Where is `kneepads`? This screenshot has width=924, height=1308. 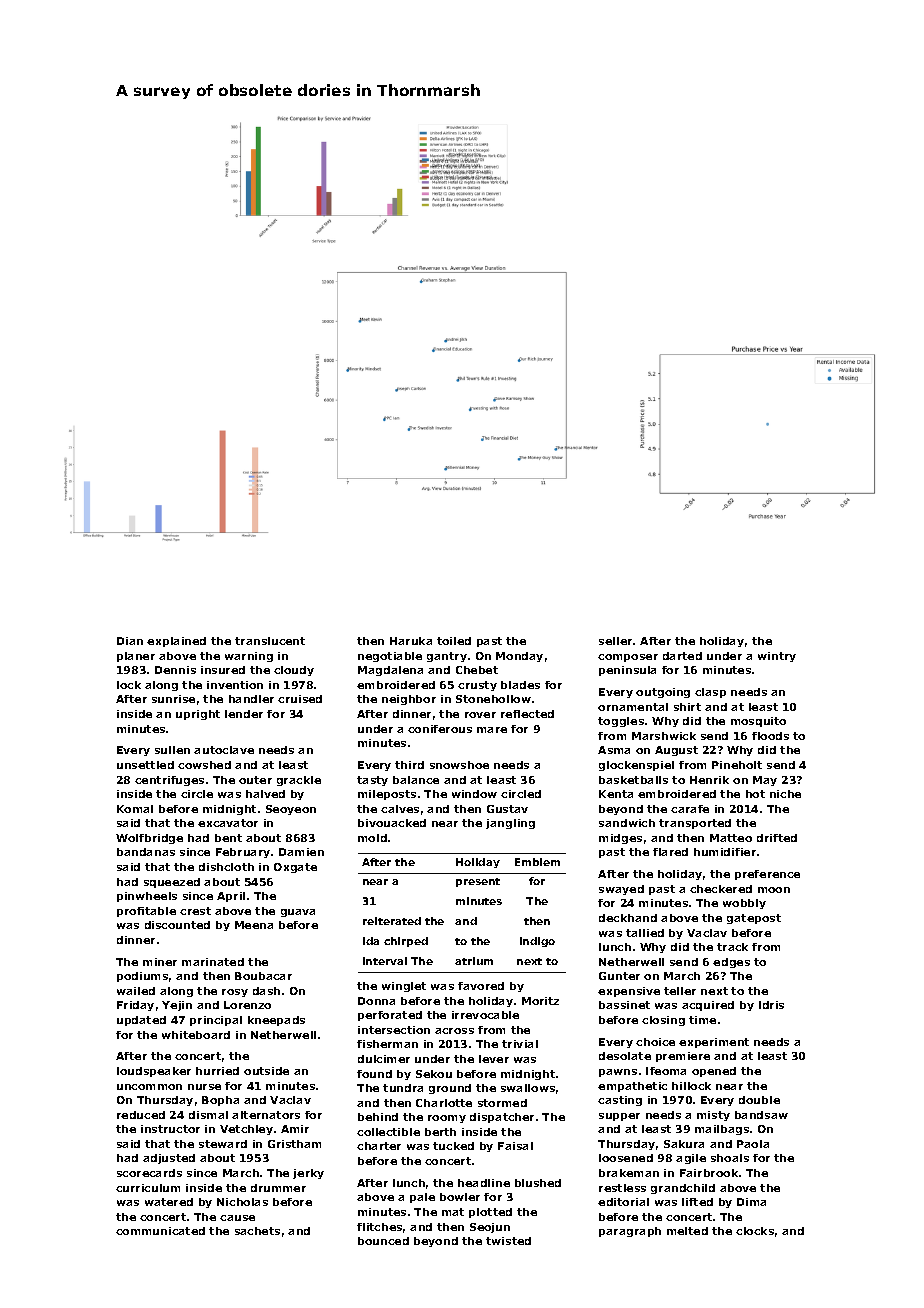
kneepads is located at coordinates (276, 1021).
